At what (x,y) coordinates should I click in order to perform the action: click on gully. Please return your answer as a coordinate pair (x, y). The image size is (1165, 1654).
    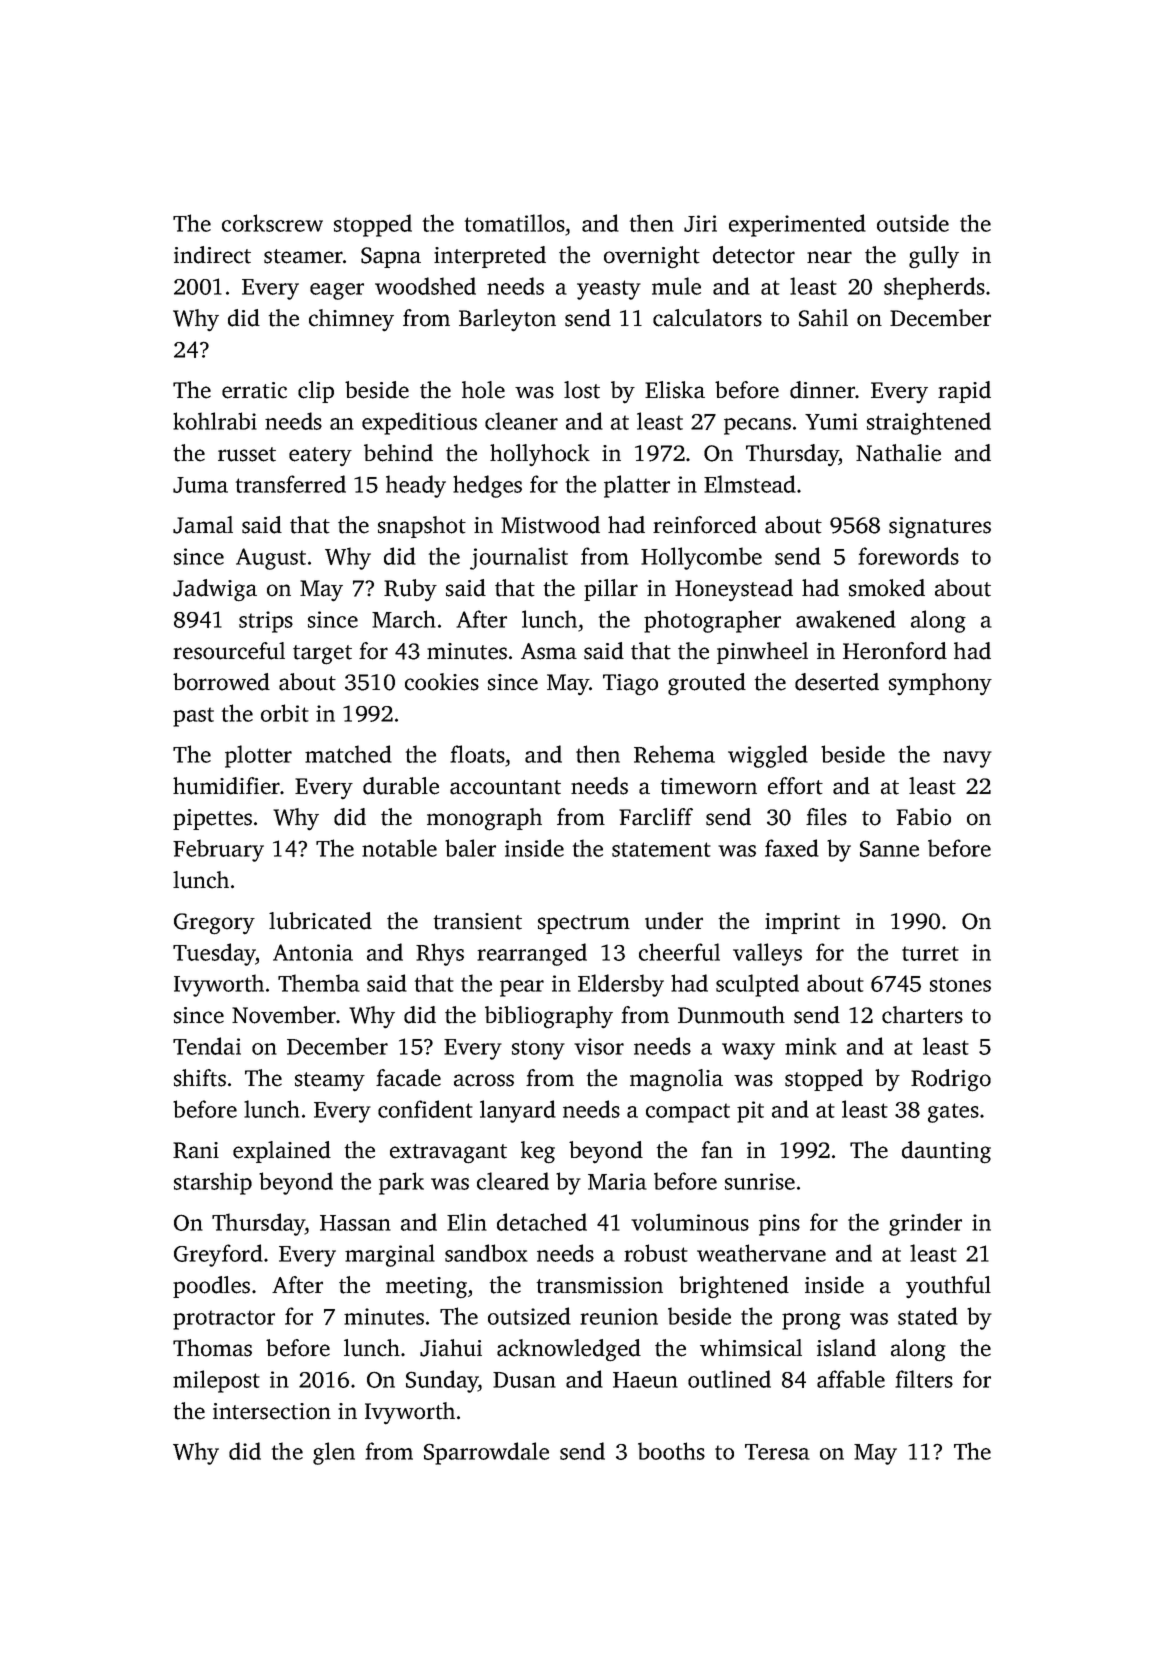
    Looking at the image, I should click on (934, 257).
